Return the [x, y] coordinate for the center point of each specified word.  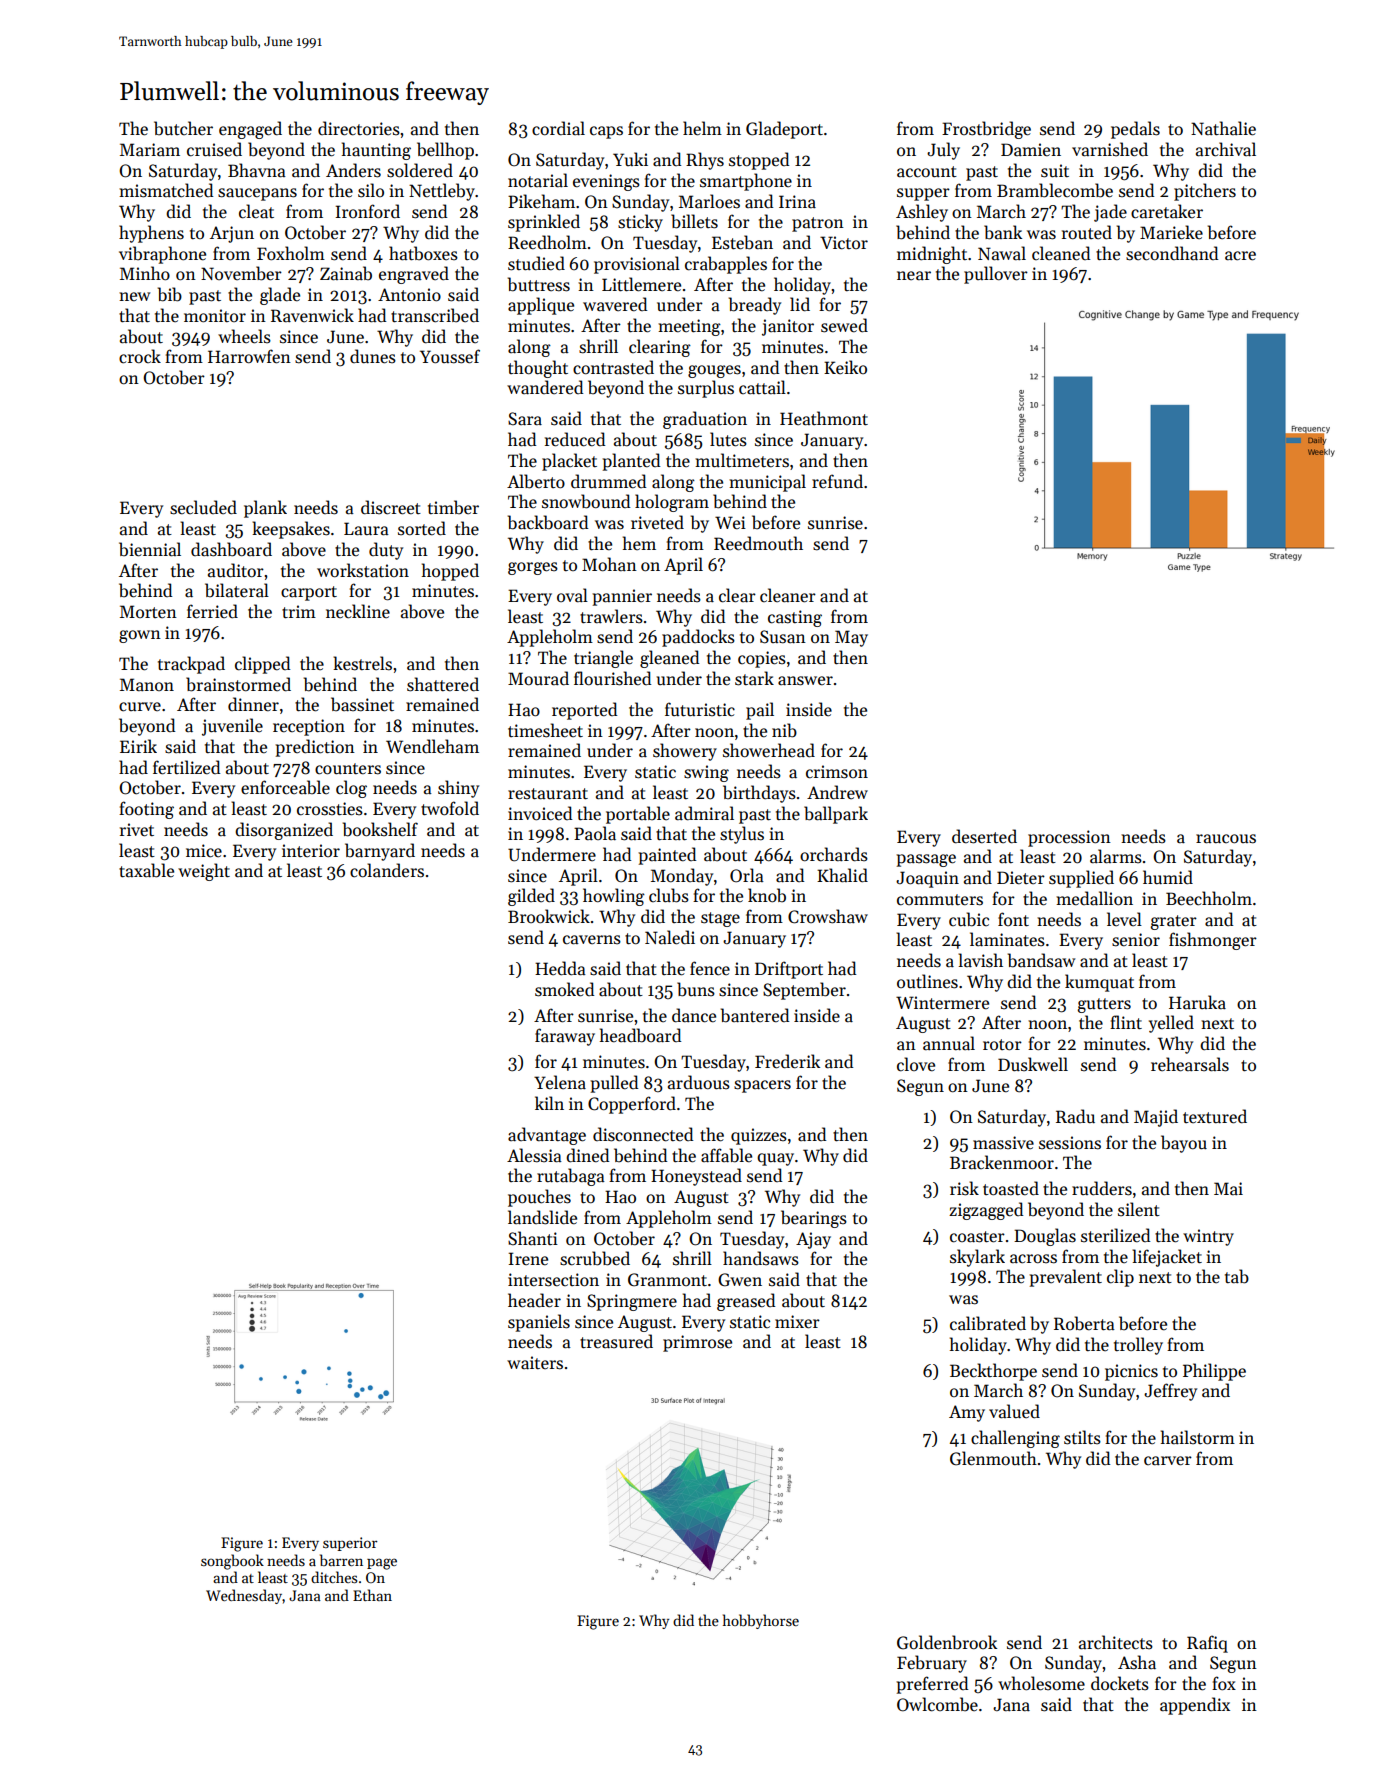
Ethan [372, 1595]
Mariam [150, 149]
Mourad [538, 678]
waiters [535, 1363]
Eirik [138, 746]
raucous [1226, 839]
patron [818, 224]
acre [1240, 256]
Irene [528, 1259]
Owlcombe [937, 1704]
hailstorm [1198, 1437]
